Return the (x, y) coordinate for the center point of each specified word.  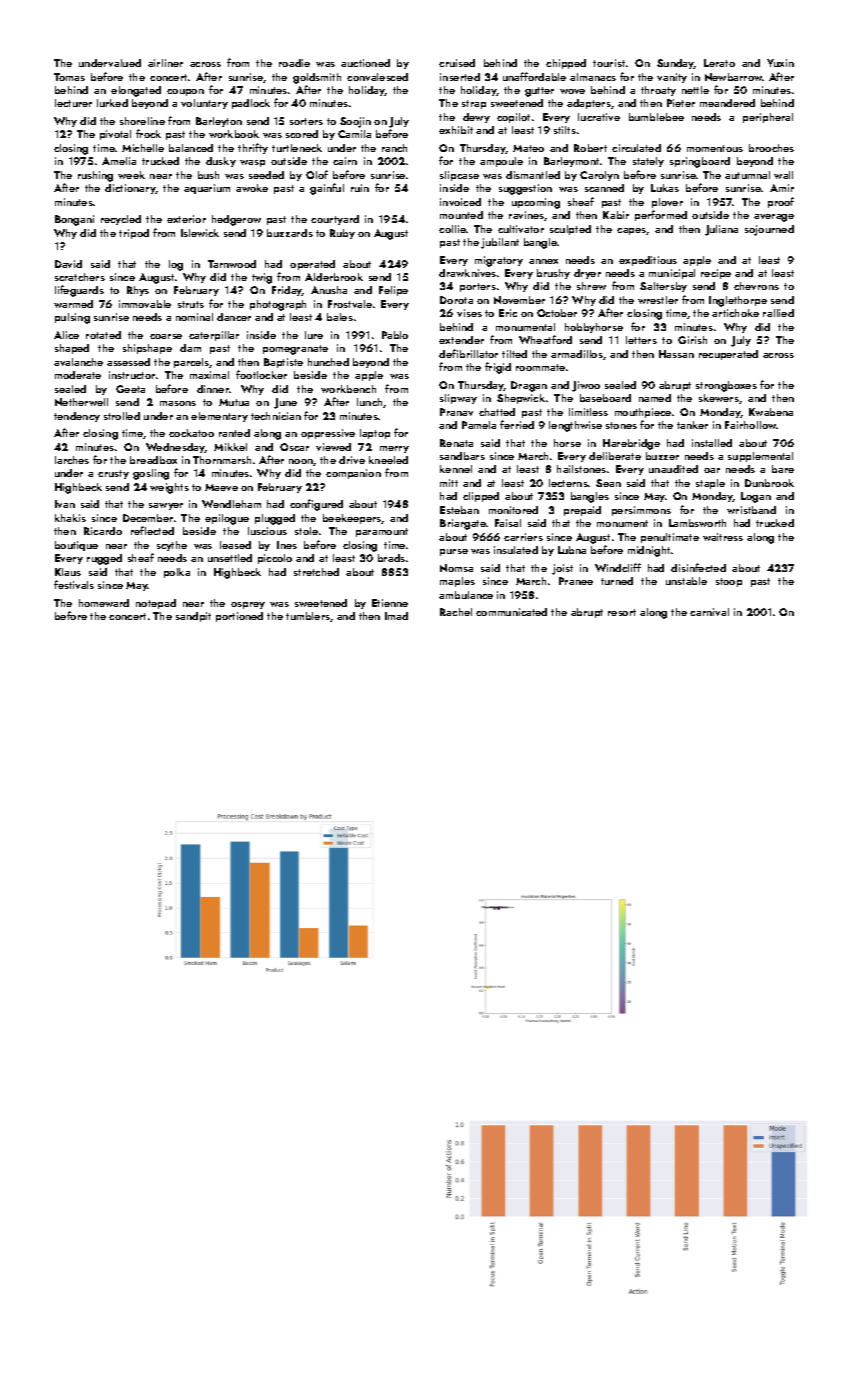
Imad (396, 616)
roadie (294, 63)
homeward (104, 603)
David (68, 264)
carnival (709, 612)
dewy (476, 118)
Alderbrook (334, 277)
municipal (672, 274)
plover (667, 203)
